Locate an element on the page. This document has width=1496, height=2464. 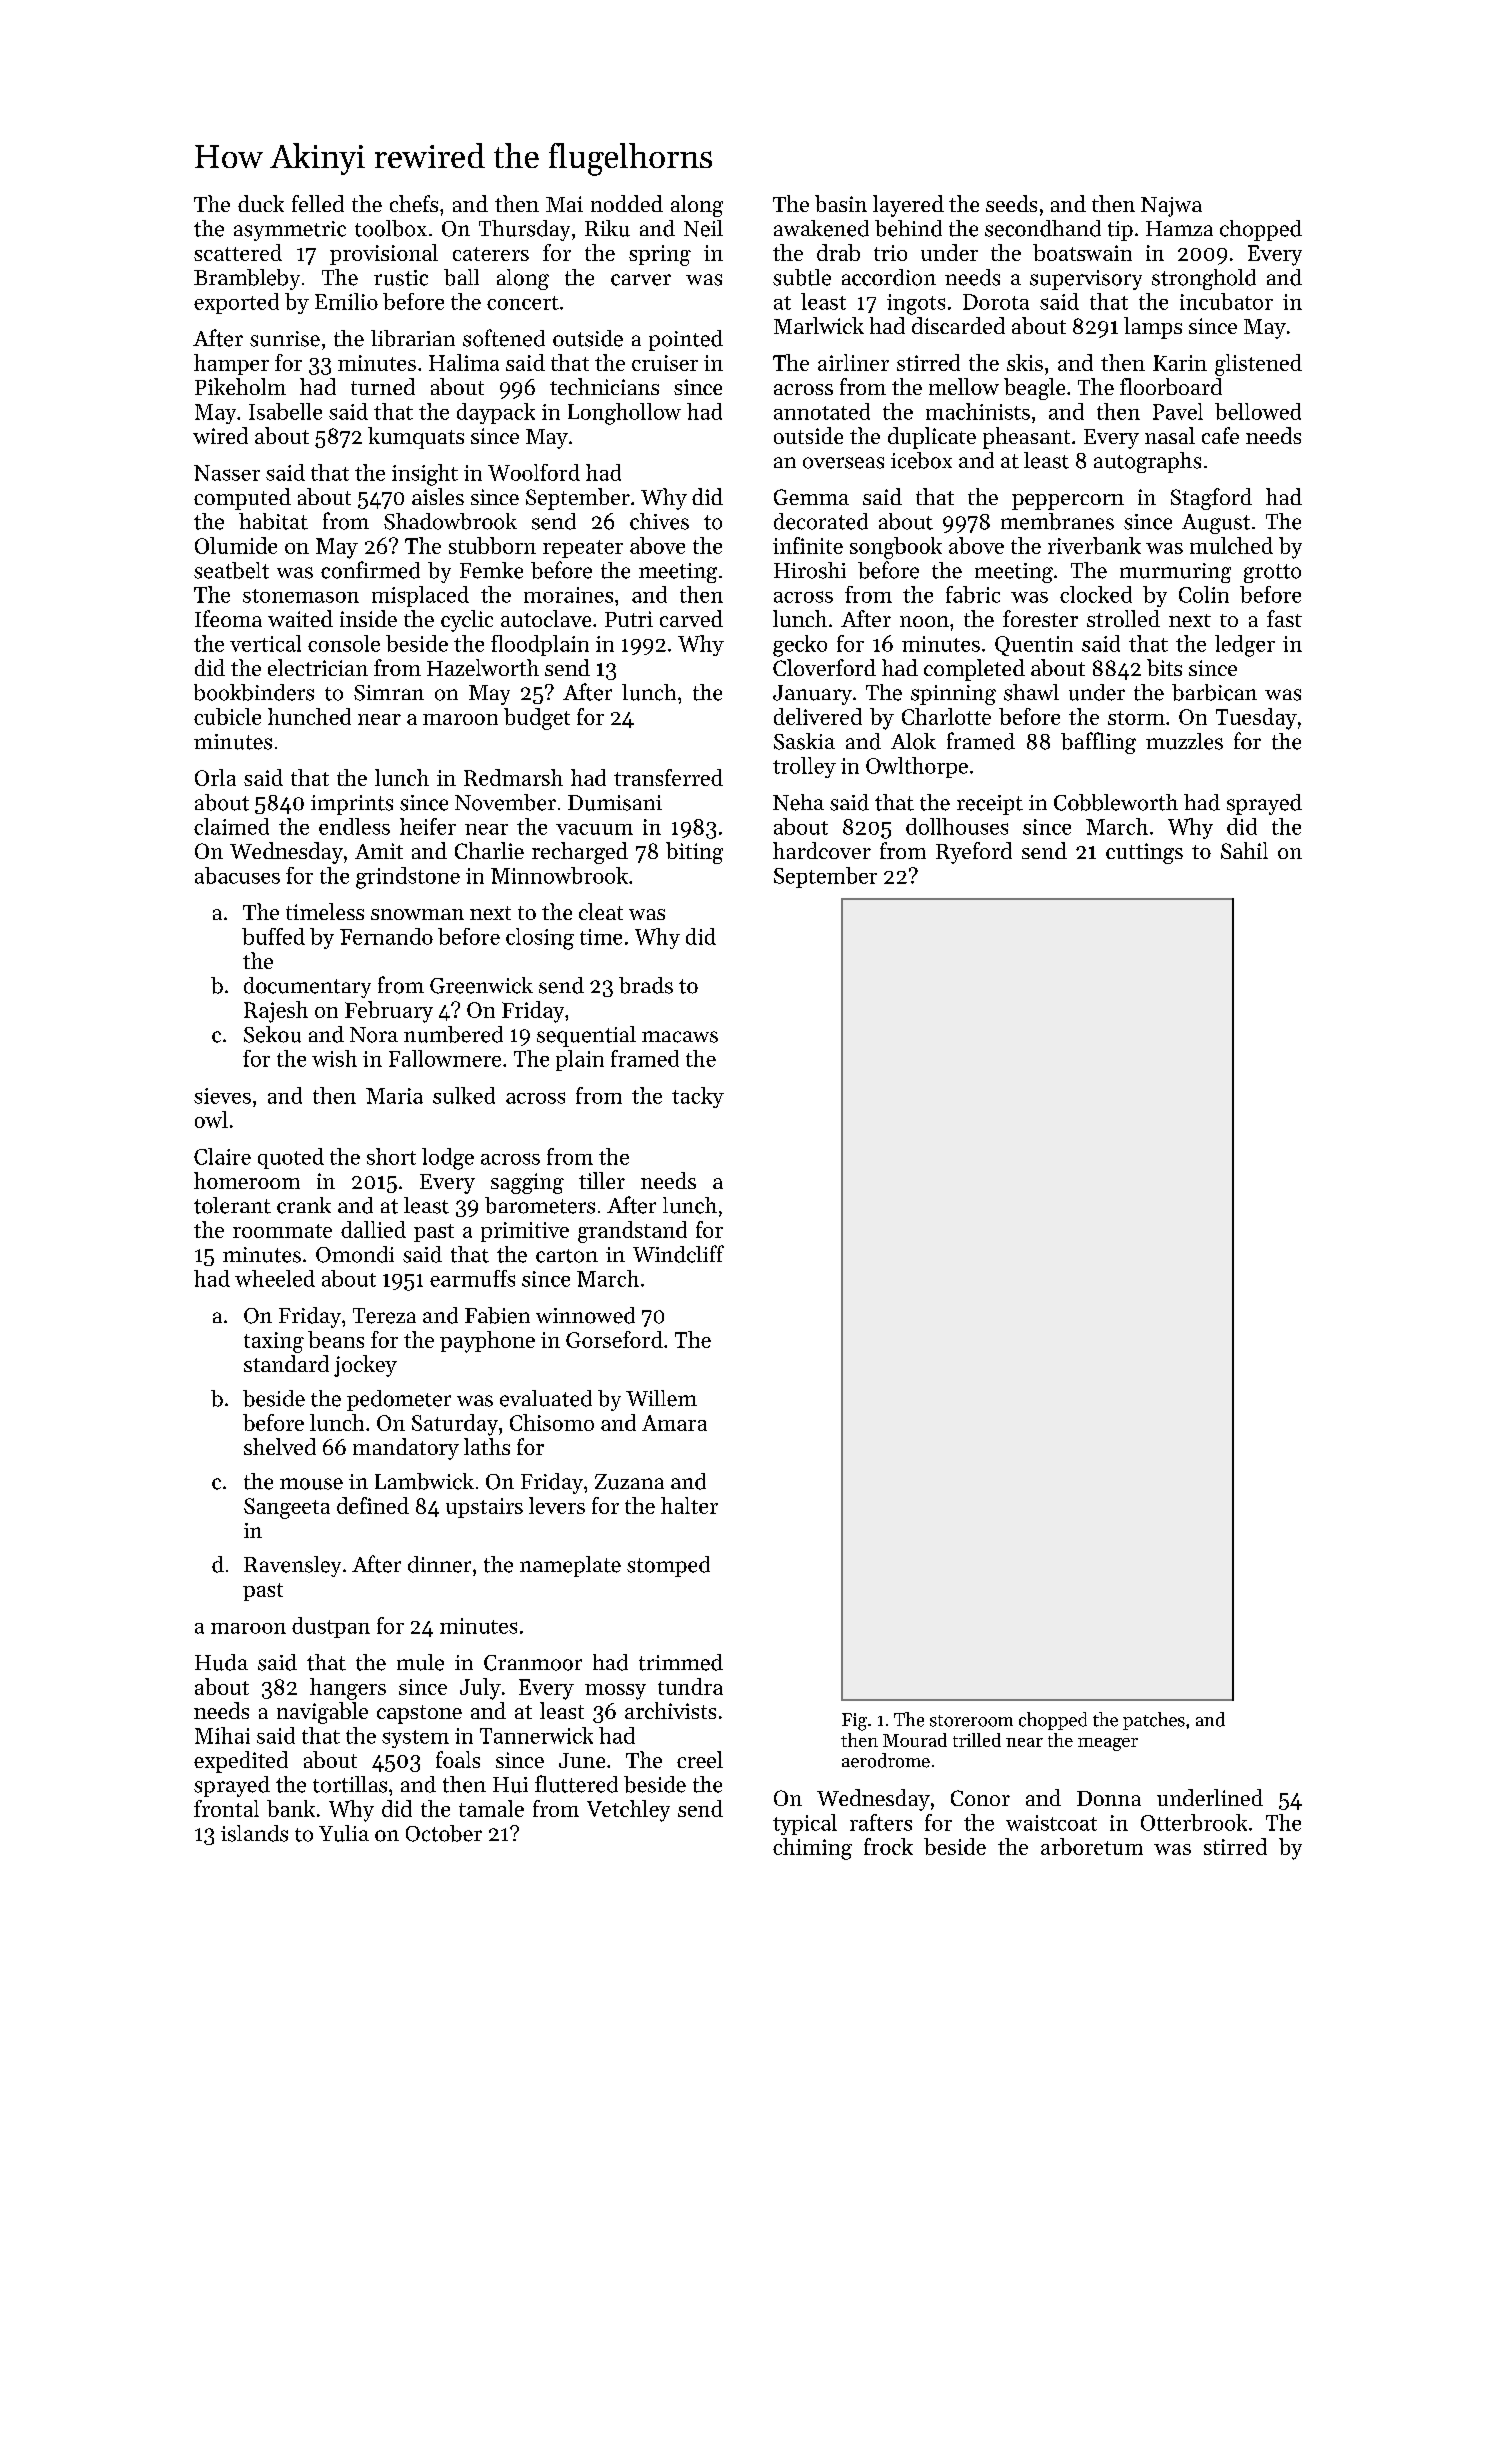
Simran is located at coordinates (389, 693).
